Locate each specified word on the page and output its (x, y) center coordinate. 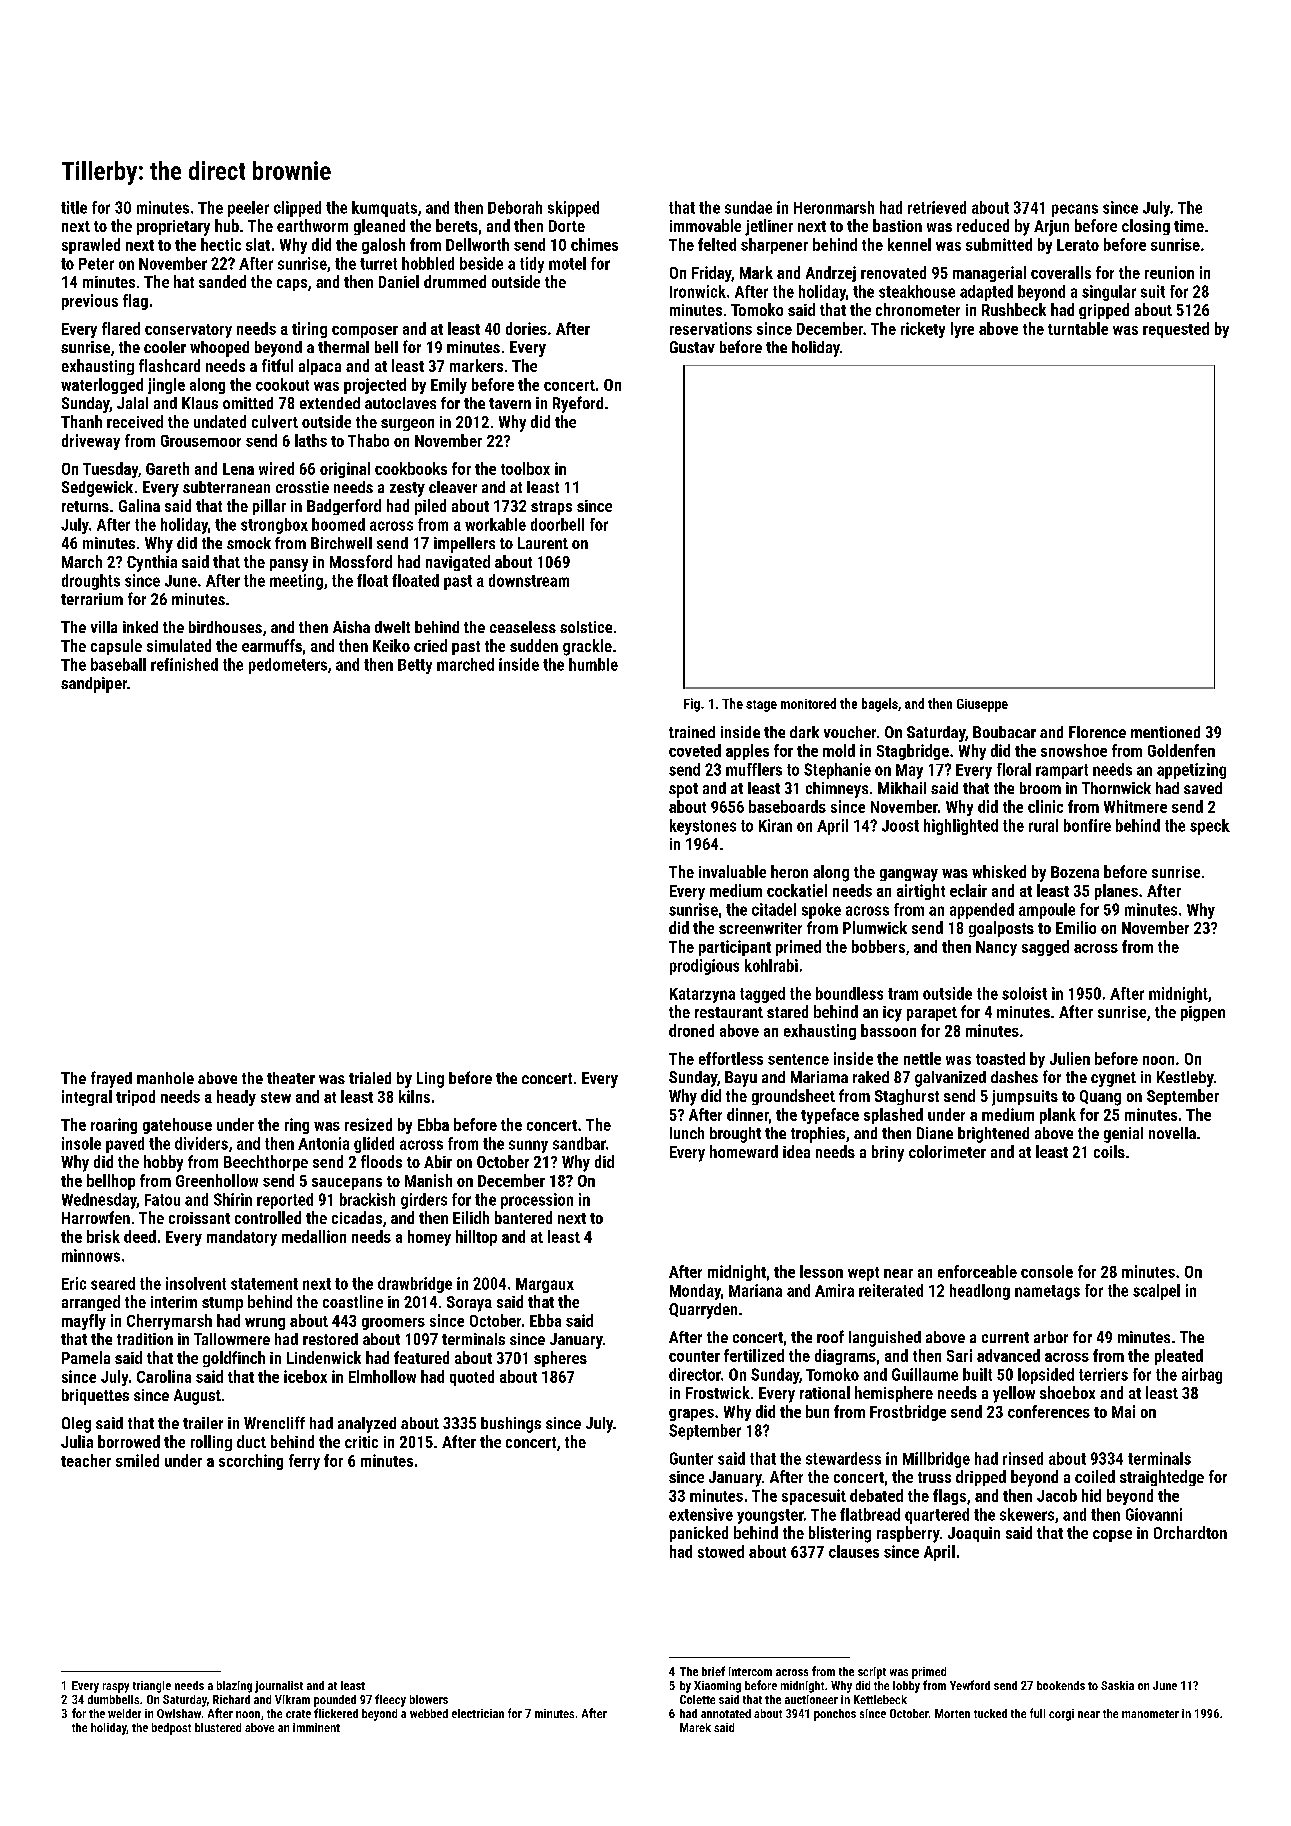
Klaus (200, 403)
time (1189, 226)
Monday (695, 1292)
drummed (455, 281)
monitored (808, 703)
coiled (1095, 1476)
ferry (304, 1462)
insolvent (196, 1283)
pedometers (288, 666)
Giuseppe (982, 705)
